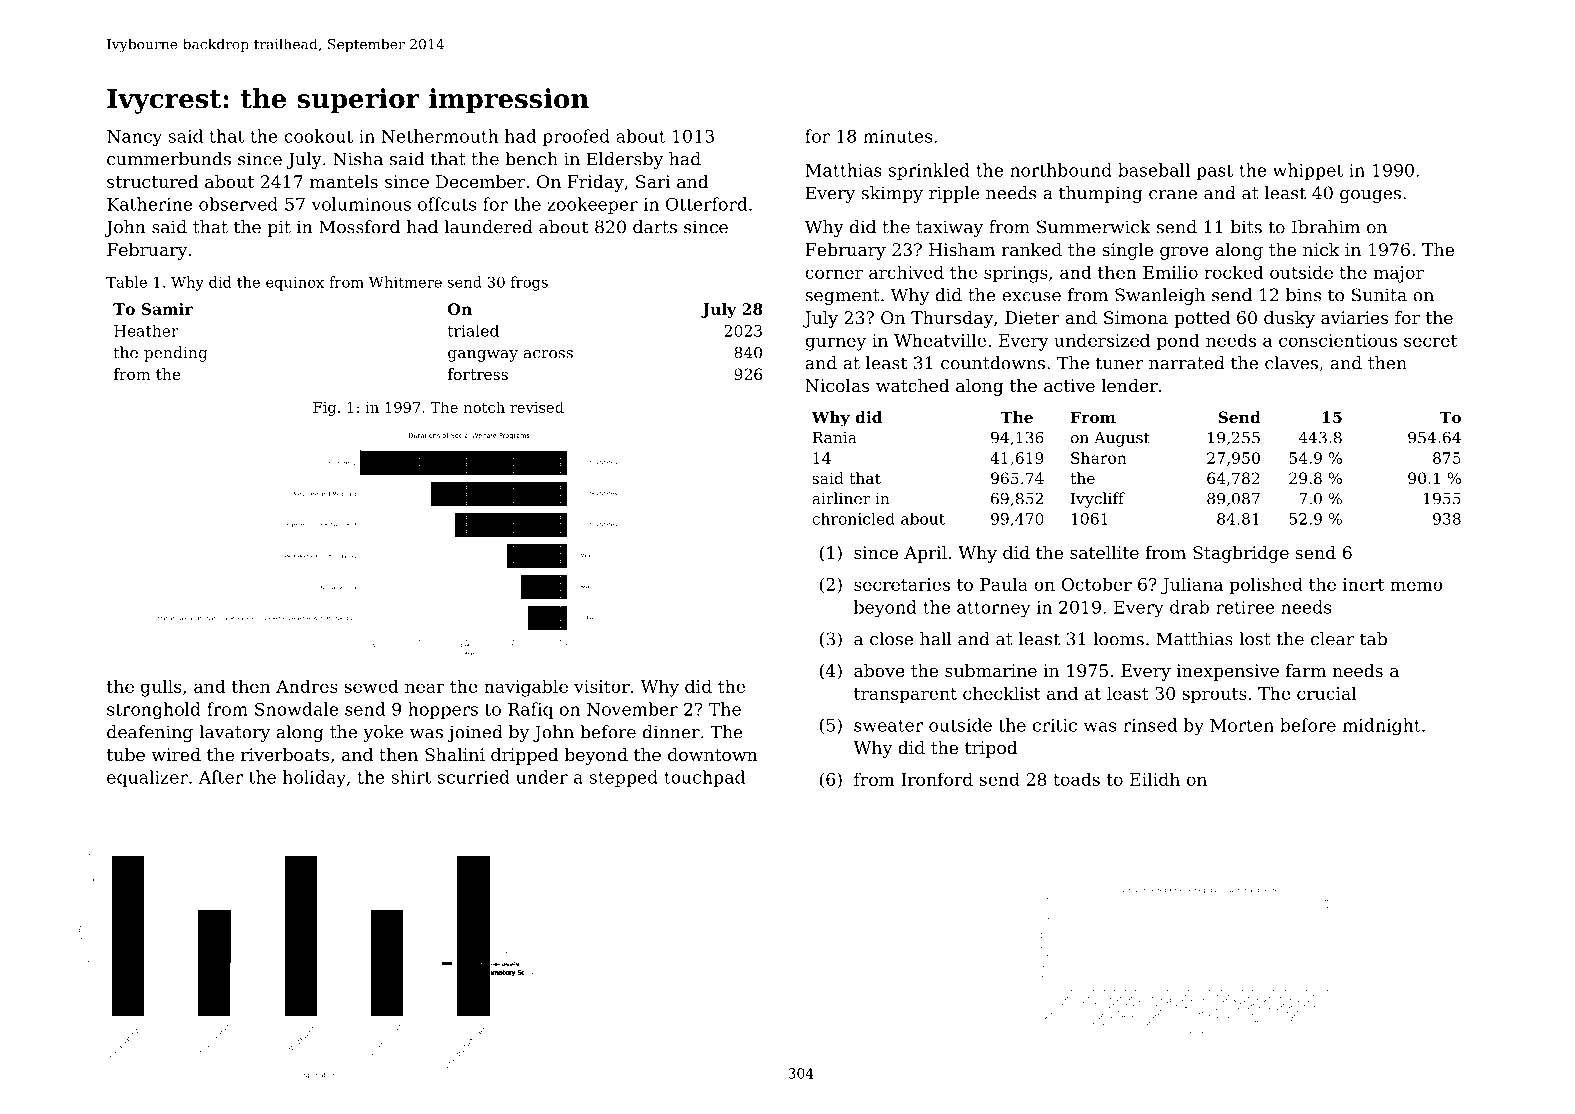 This screenshot has width=1575, height=1114. I want to click on structured, so click(153, 181).
